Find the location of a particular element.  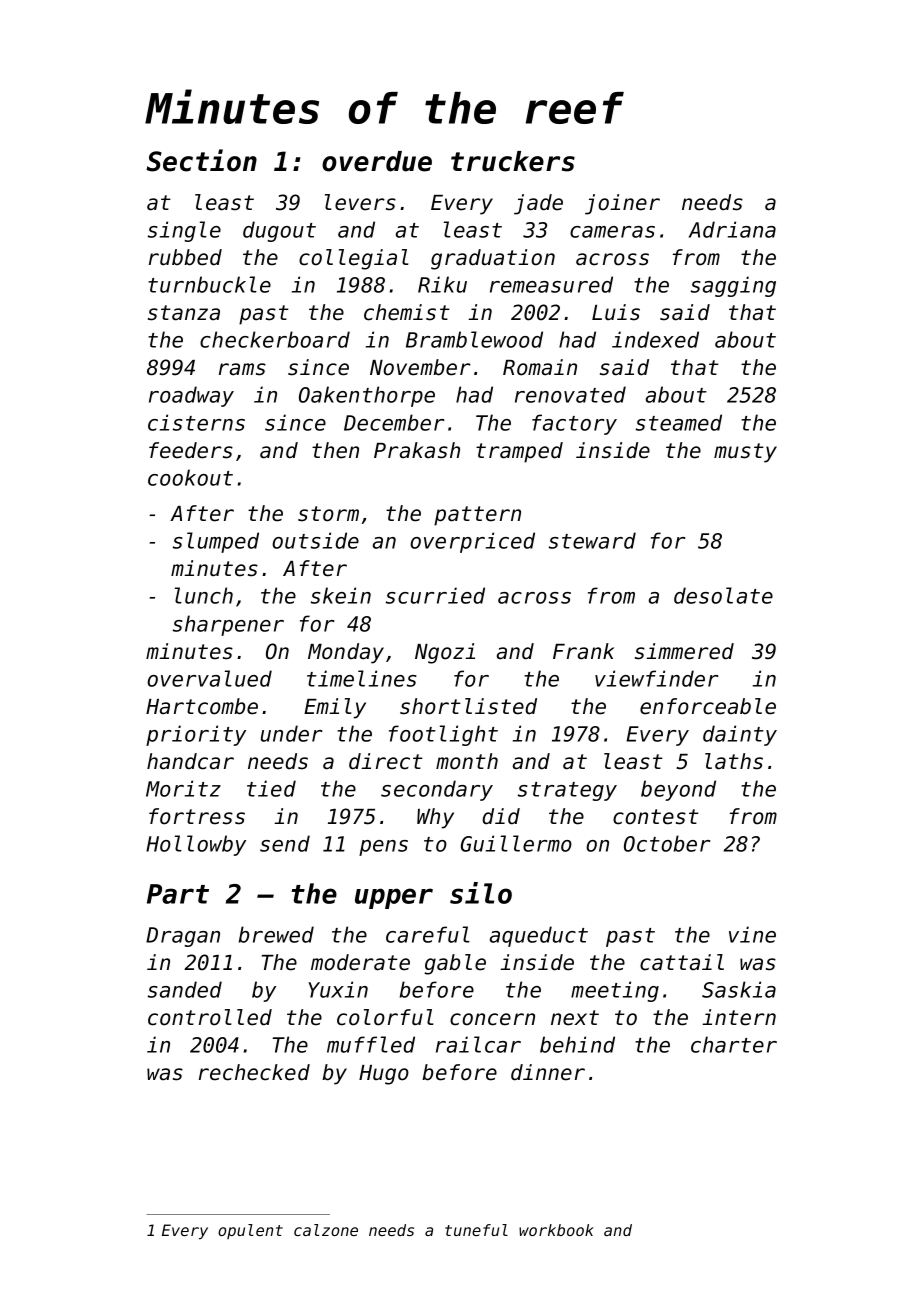

dinner is located at coordinates (548, 1072).
